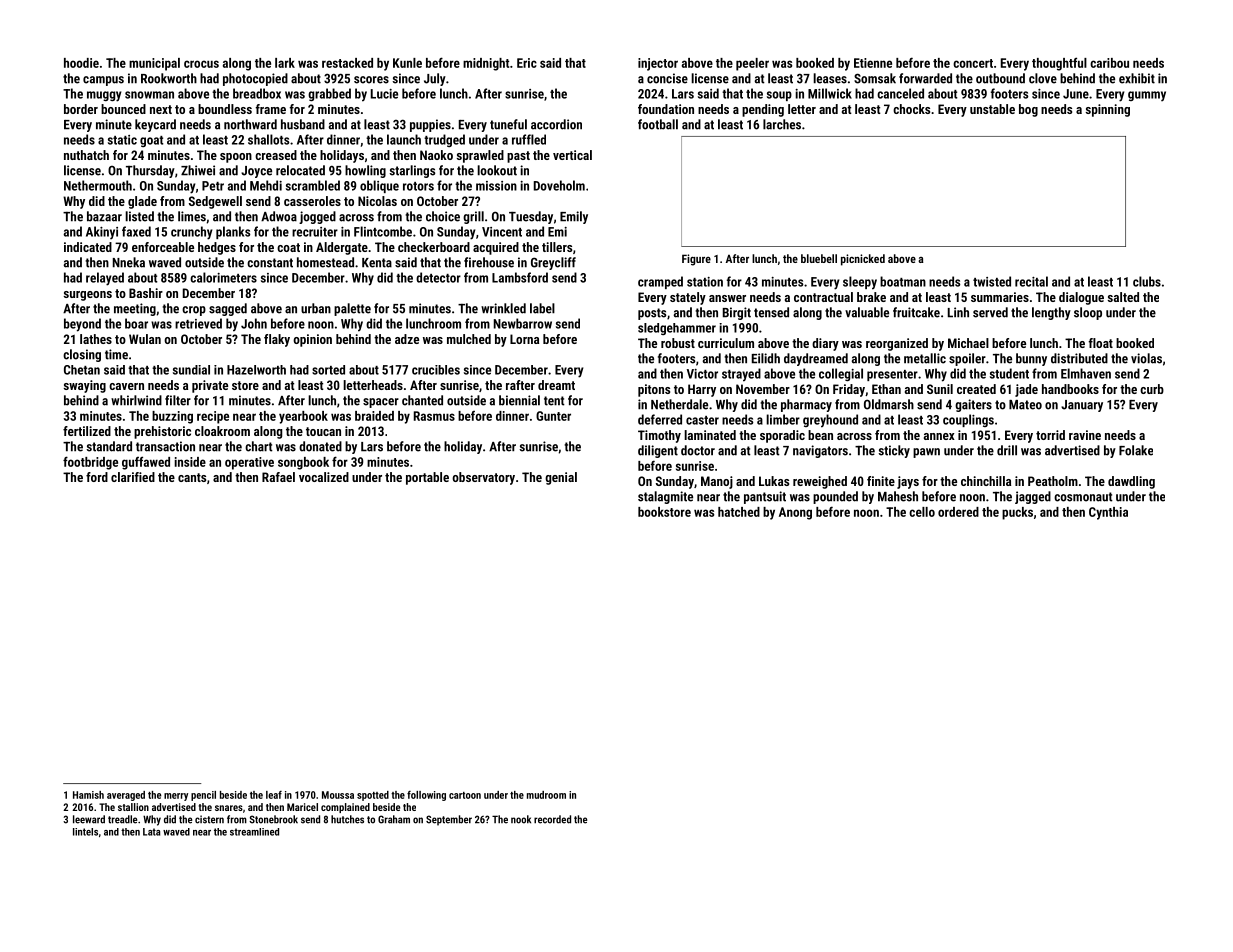  Describe the element at coordinates (763, 110) in the screenshot. I see `pending` at that location.
